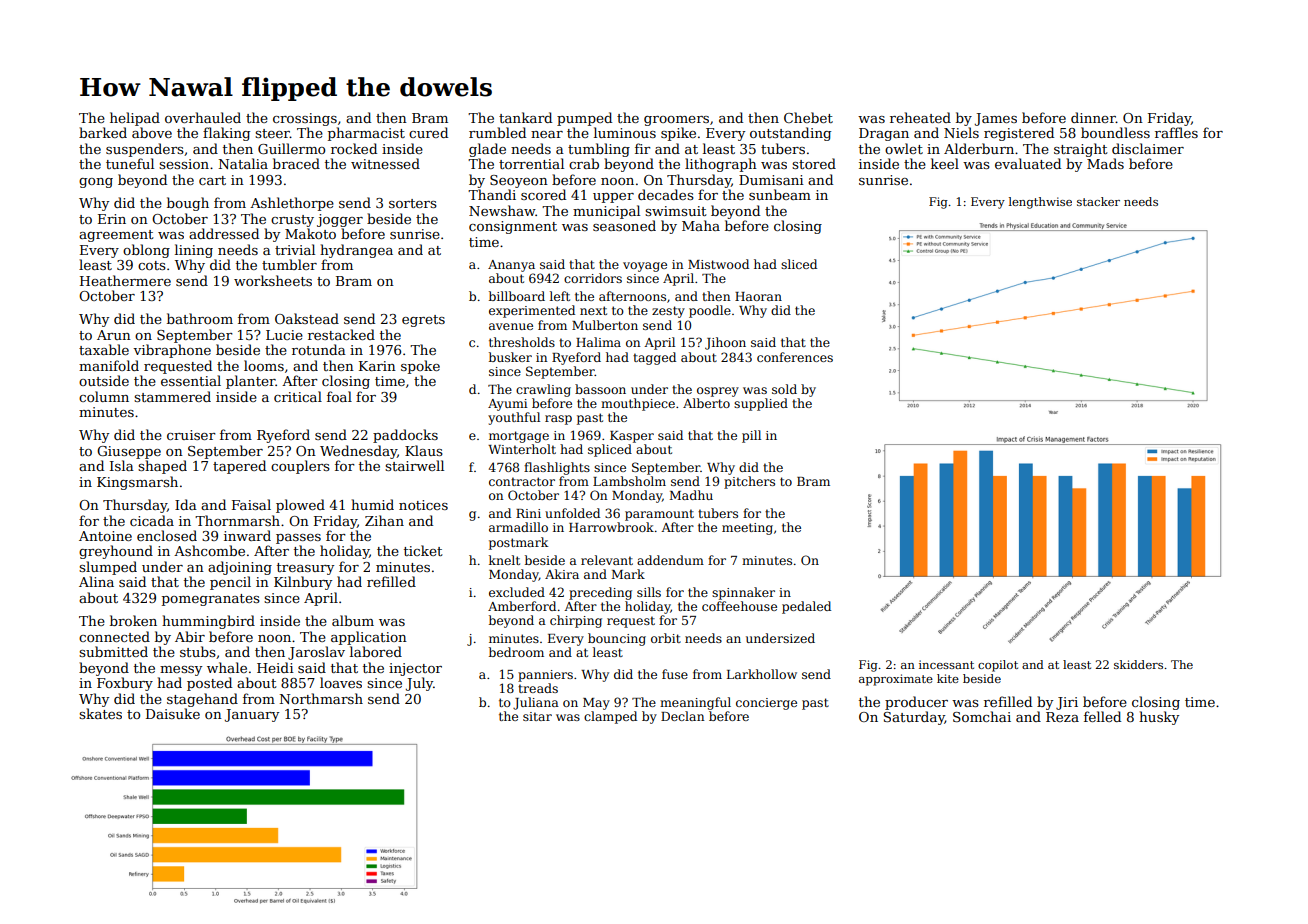  Describe the element at coordinates (606, 212) in the screenshot. I see `municipal` at that location.
